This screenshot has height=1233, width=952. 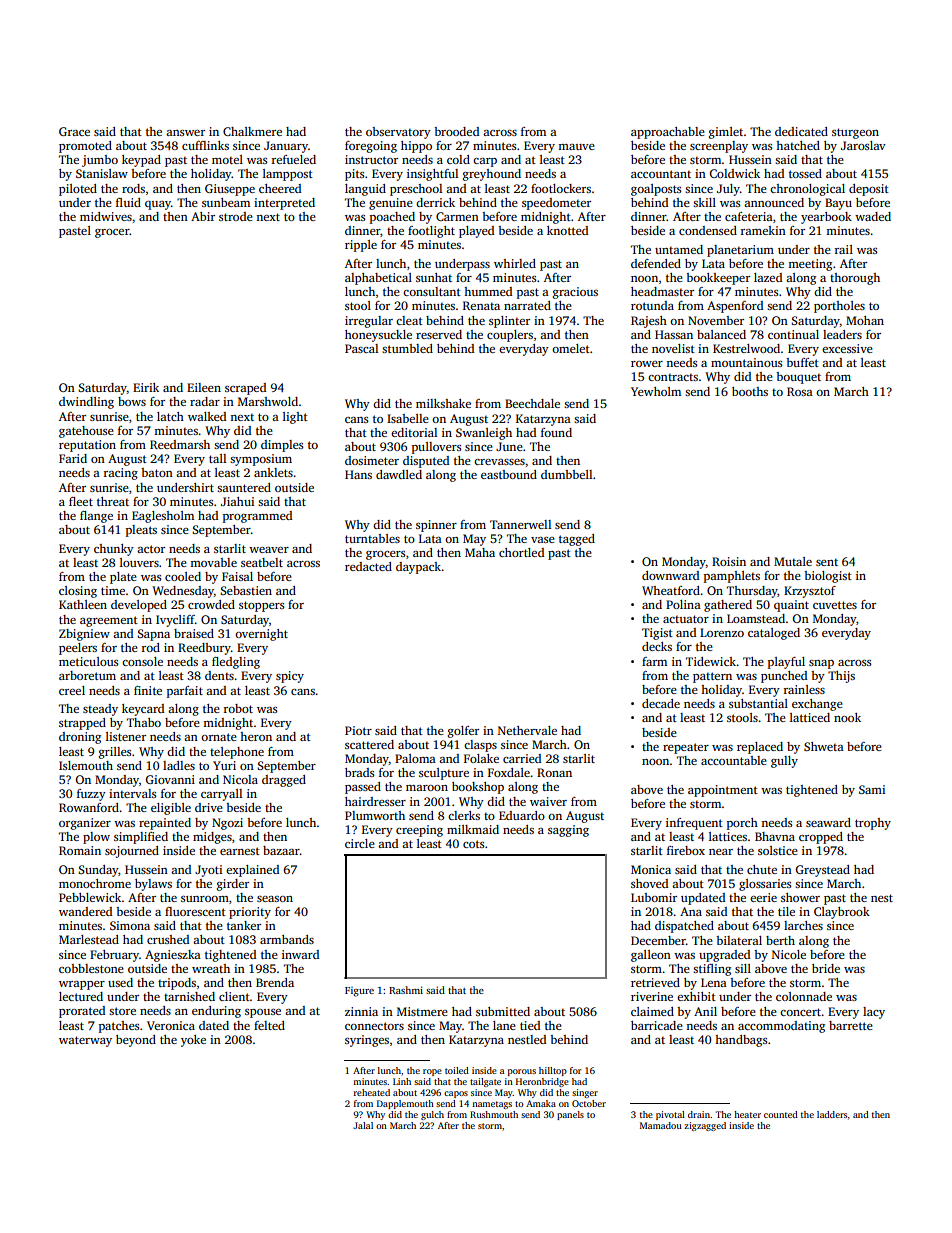 I want to click on season, so click(x=275, y=899).
